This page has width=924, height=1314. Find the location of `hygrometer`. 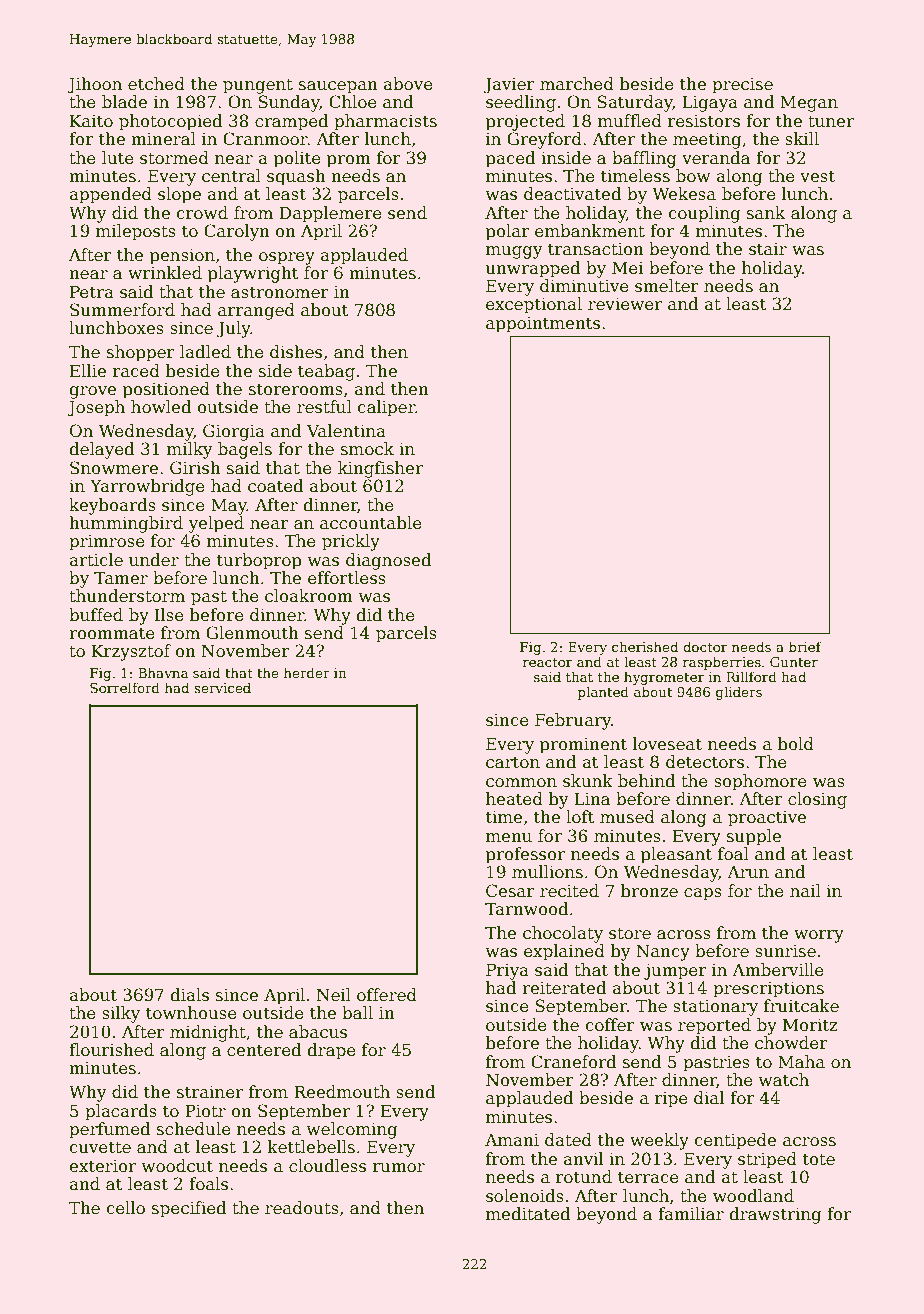

hygrometer is located at coordinates (664, 678).
